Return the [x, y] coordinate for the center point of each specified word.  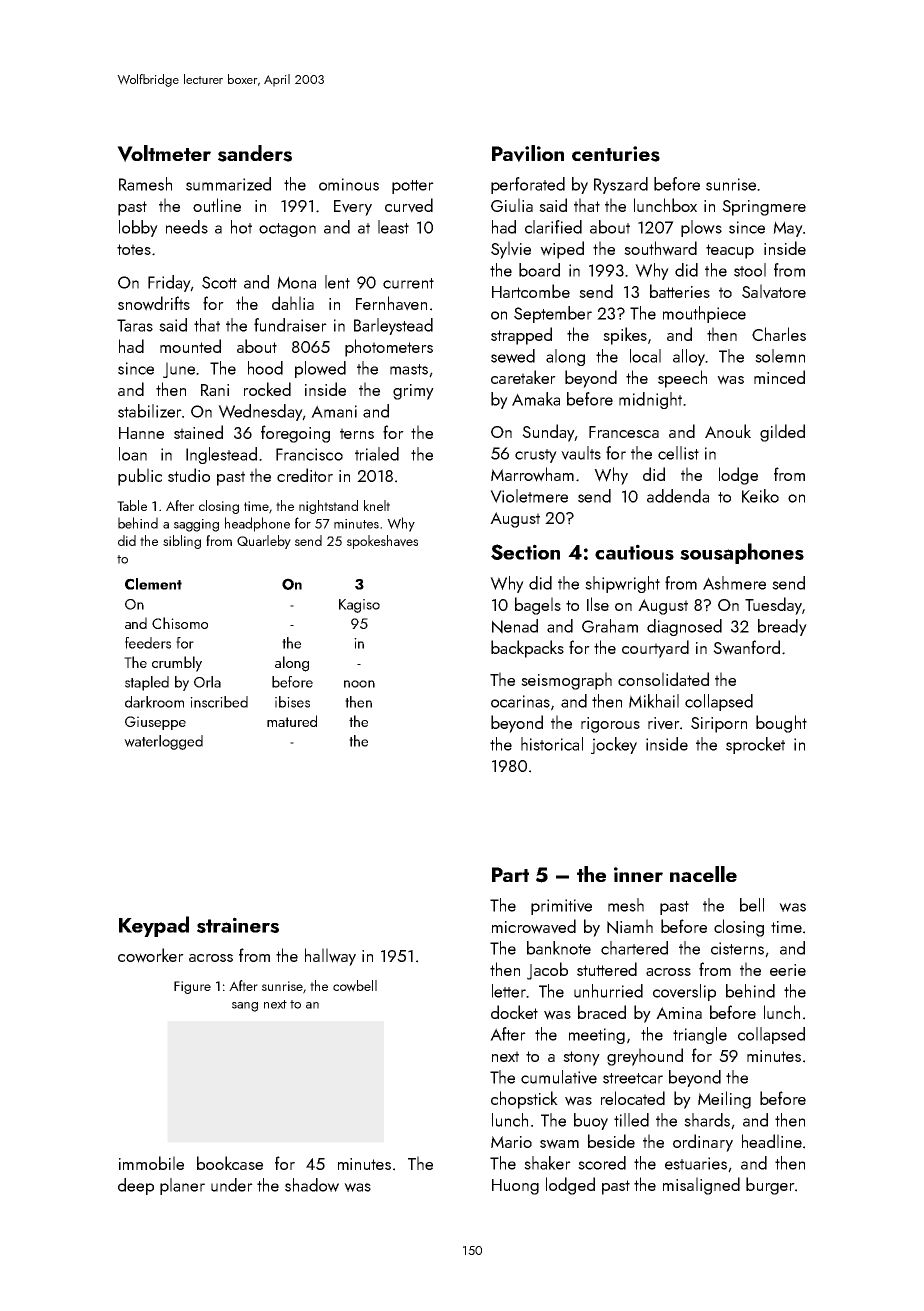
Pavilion [528, 153]
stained [198, 432]
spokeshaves [382, 542]
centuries [616, 154]
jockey [614, 745]
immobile [151, 1163]
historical [552, 744]
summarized [228, 184]
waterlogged [163, 742]
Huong [515, 1187]
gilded [782, 433]
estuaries [696, 1163]
